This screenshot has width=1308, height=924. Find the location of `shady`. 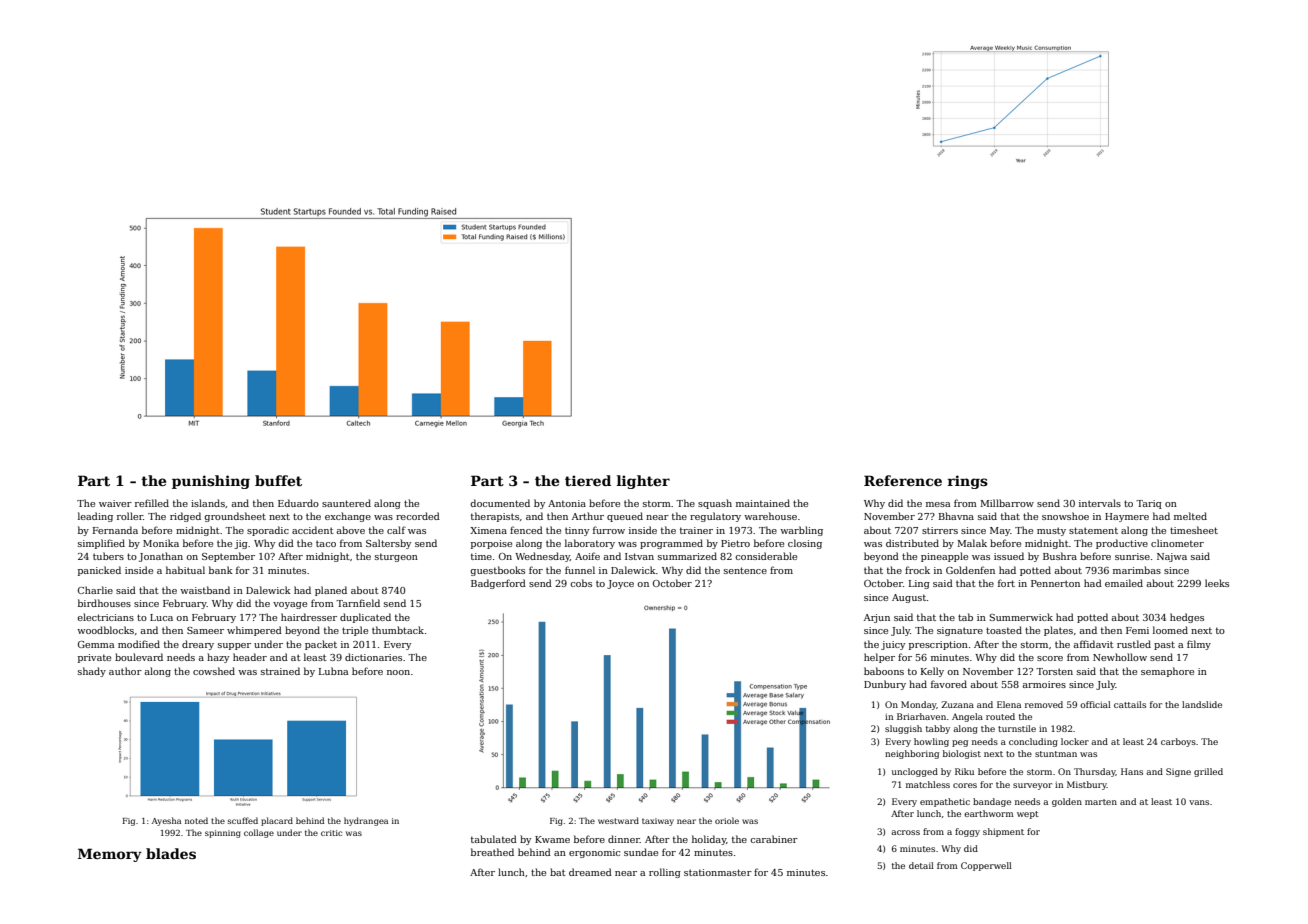

shady is located at coordinates (92, 672).
